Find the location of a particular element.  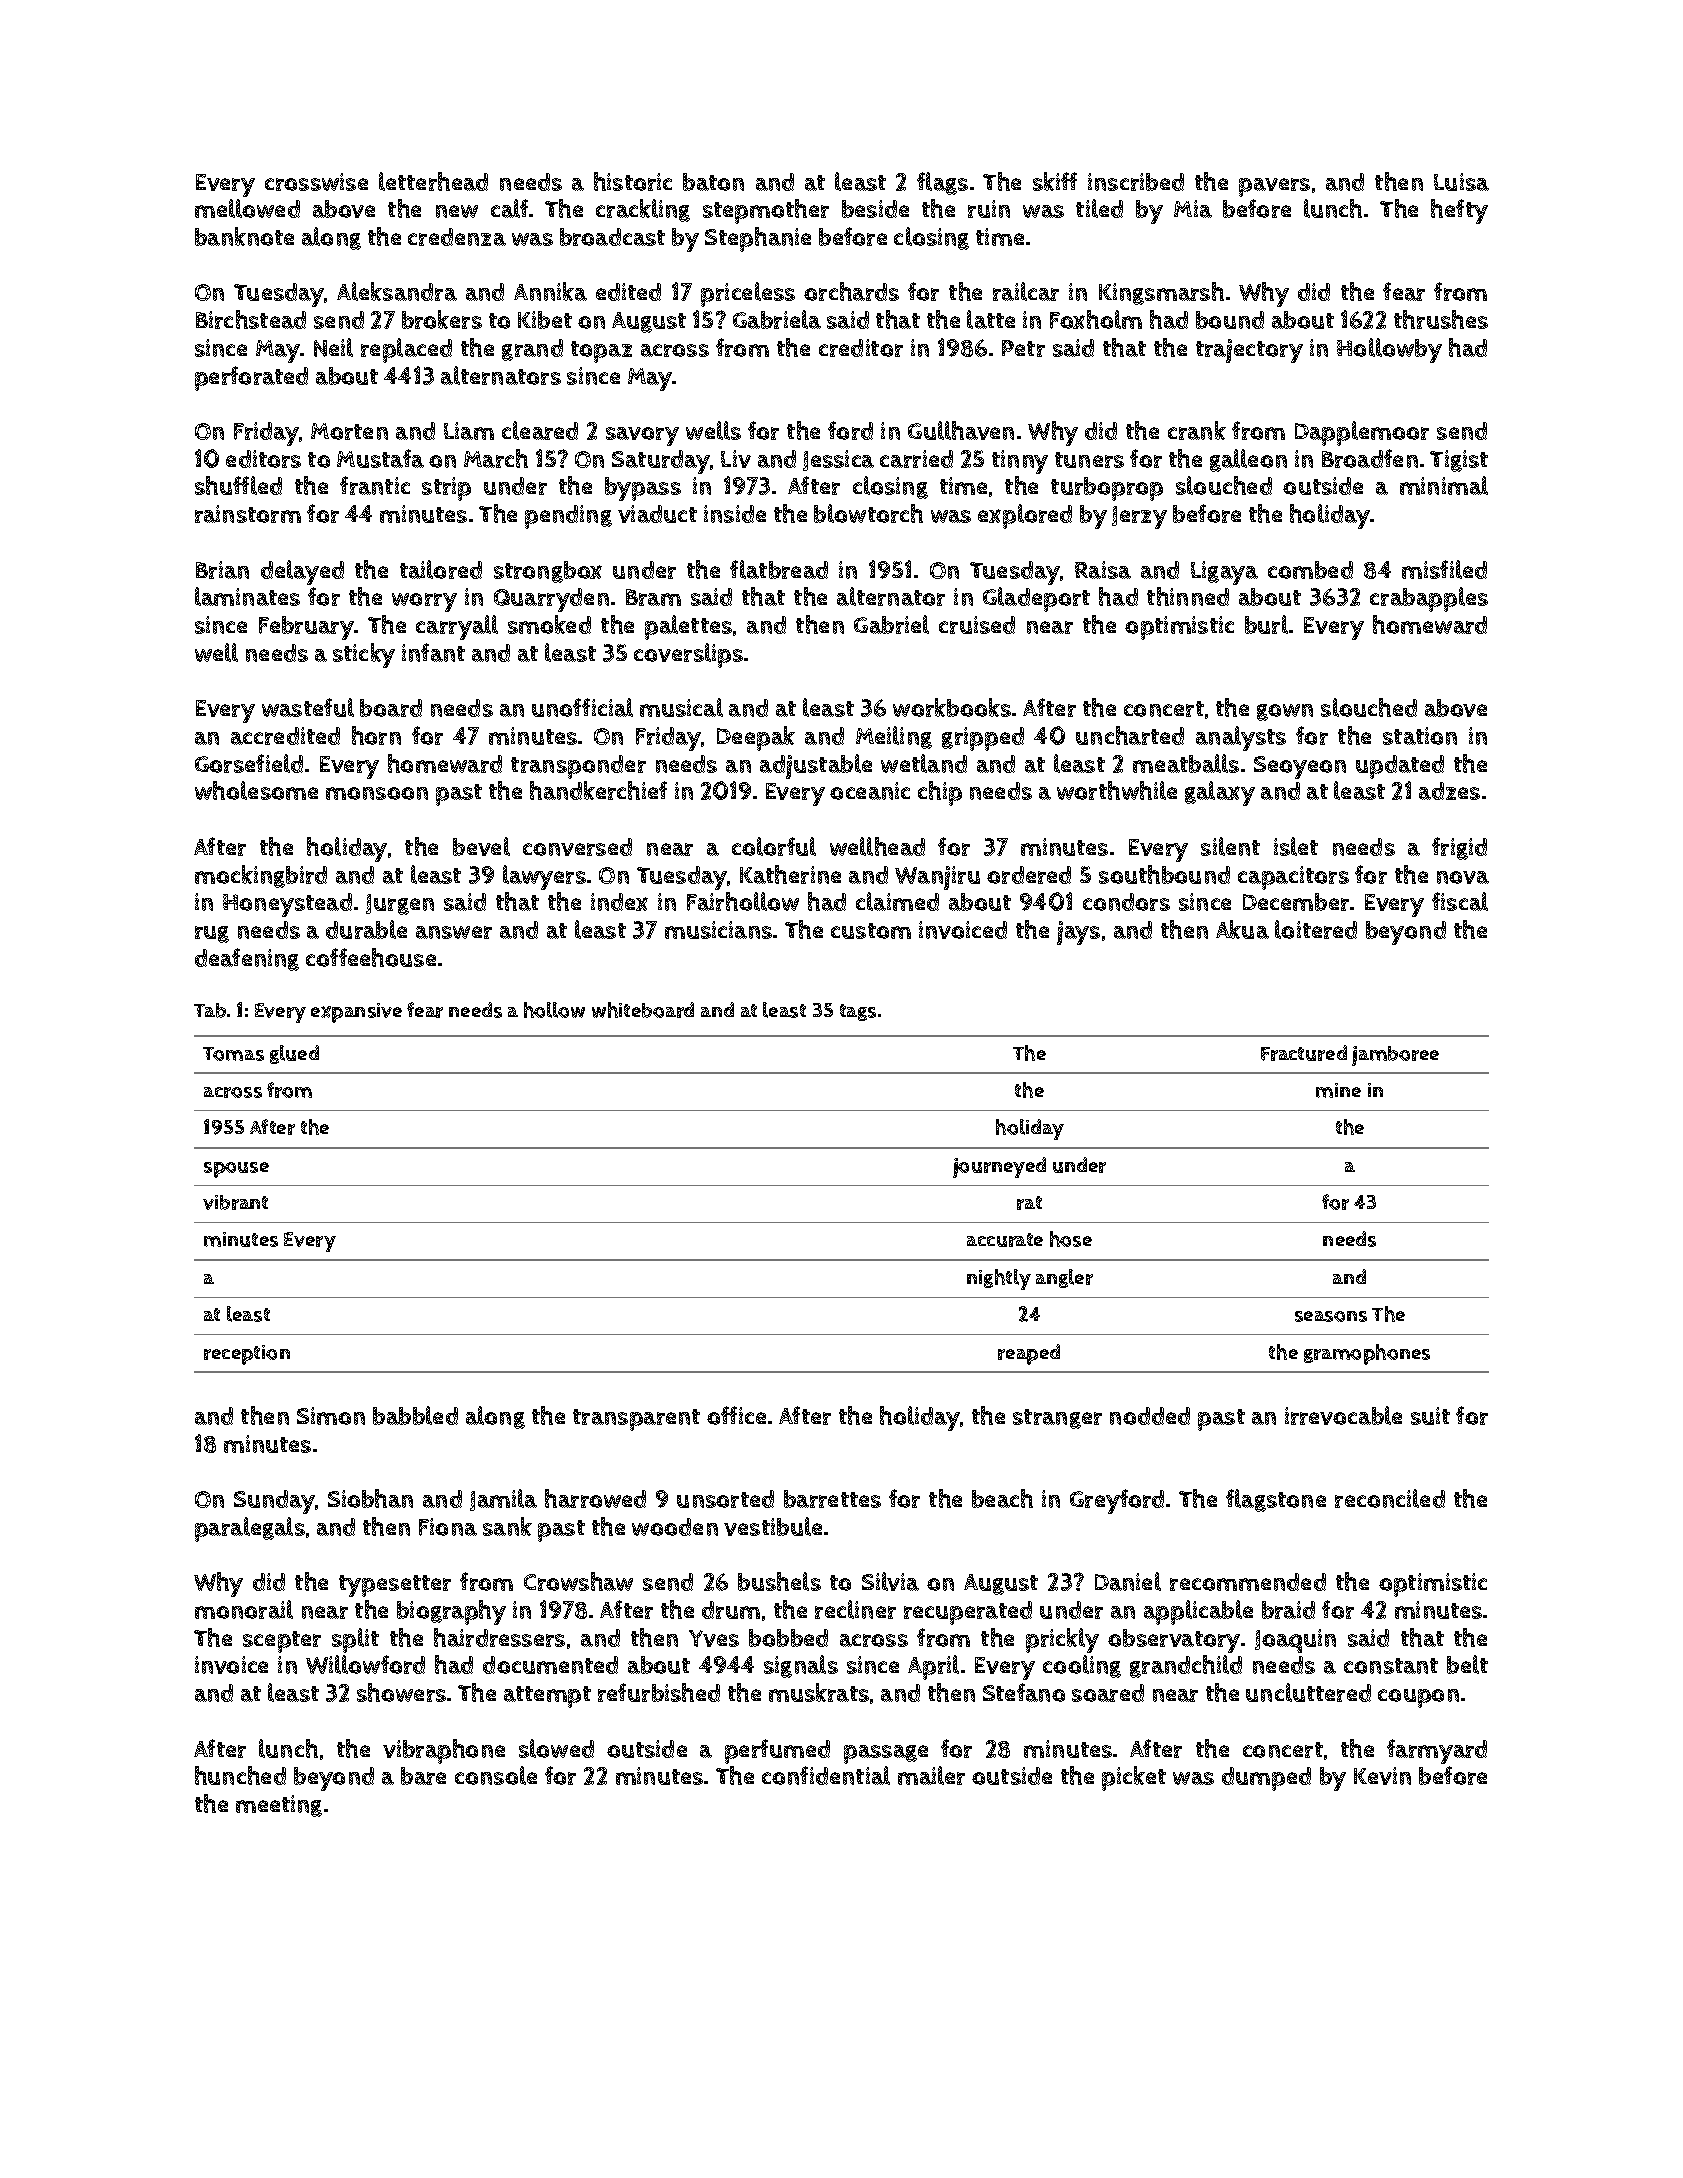

Luisa is located at coordinates (1461, 182).
